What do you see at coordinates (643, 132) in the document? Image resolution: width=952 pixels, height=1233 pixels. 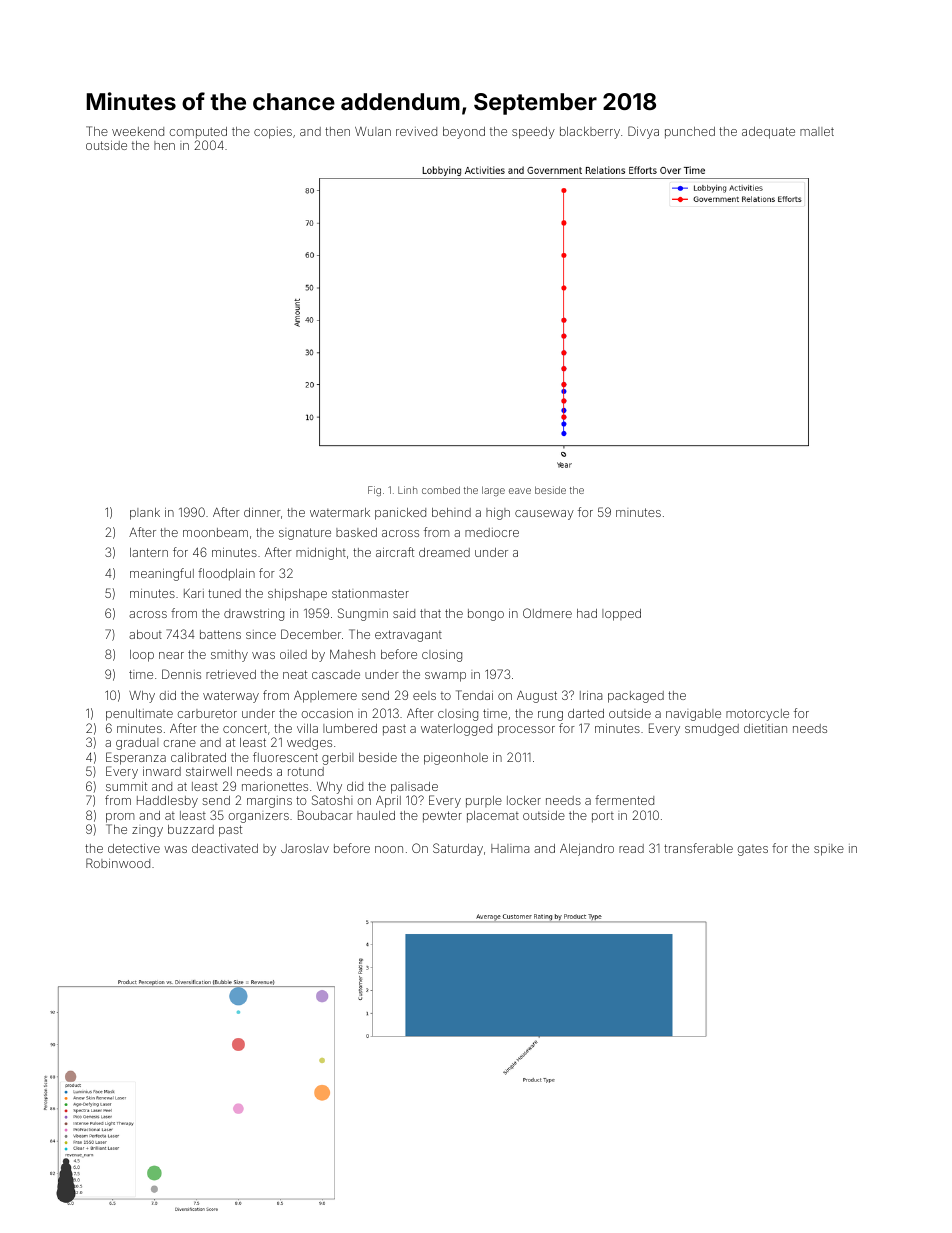 I see `Divya` at bounding box center [643, 132].
